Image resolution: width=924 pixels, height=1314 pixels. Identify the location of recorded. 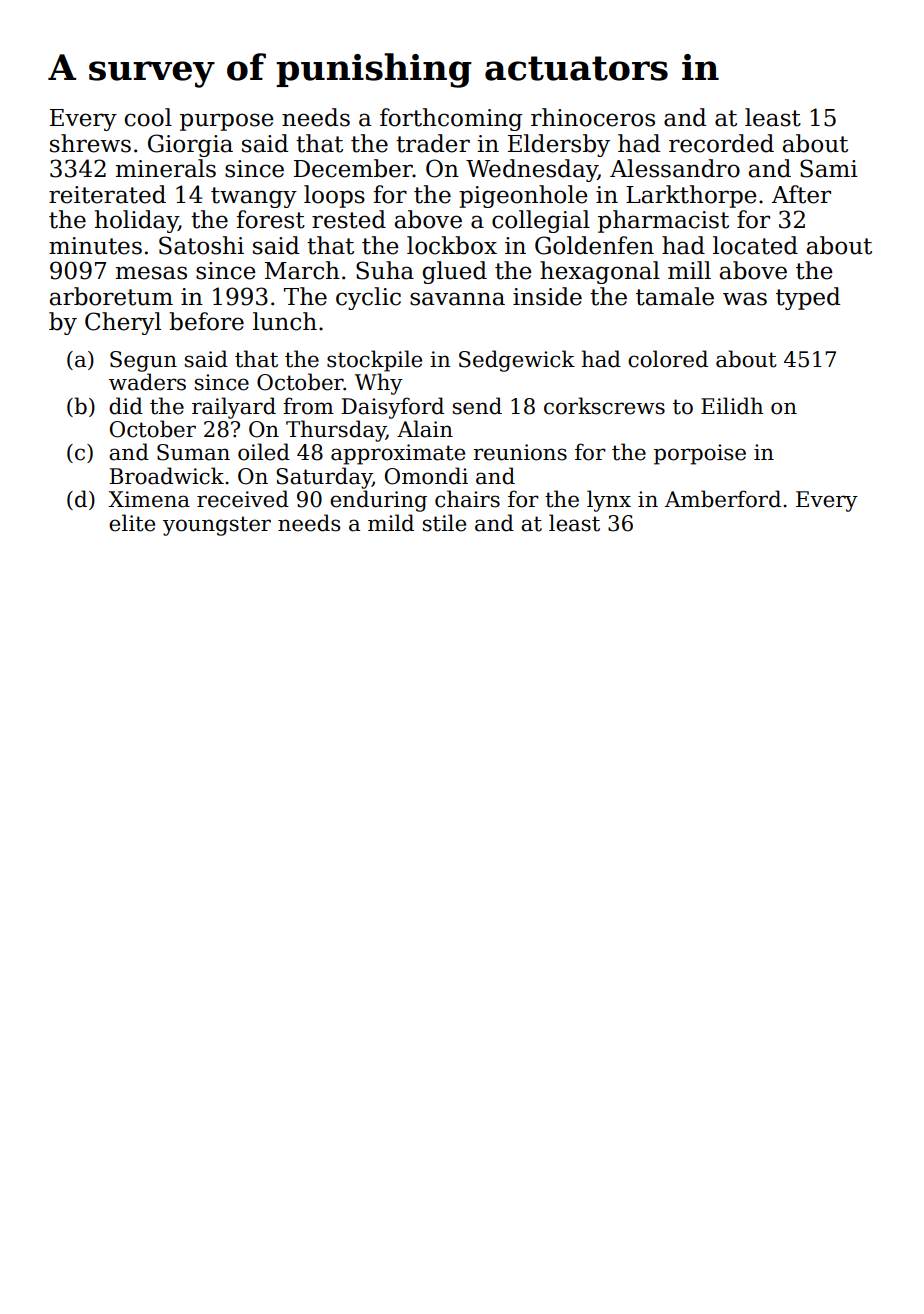
(721, 143).
